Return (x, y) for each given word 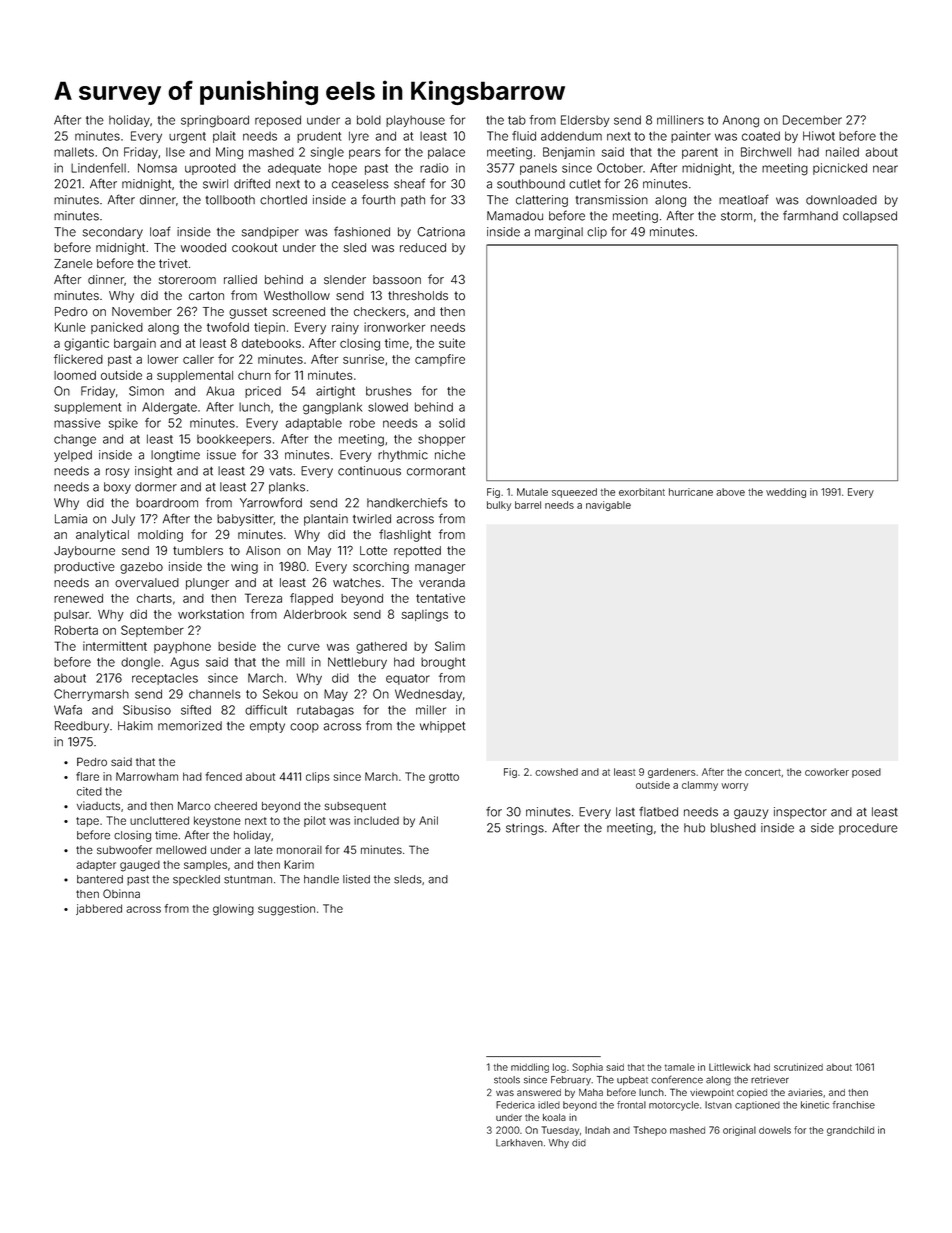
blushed (733, 828)
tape (87, 822)
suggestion (286, 910)
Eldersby (585, 121)
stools (507, 1080)
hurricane (691, 492)
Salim (450, 646)
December (812, 120)
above (730, 492)
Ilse (175, 152)
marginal (559, 233)
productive (84, 568)
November (142, 312)
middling (530, 1068)
